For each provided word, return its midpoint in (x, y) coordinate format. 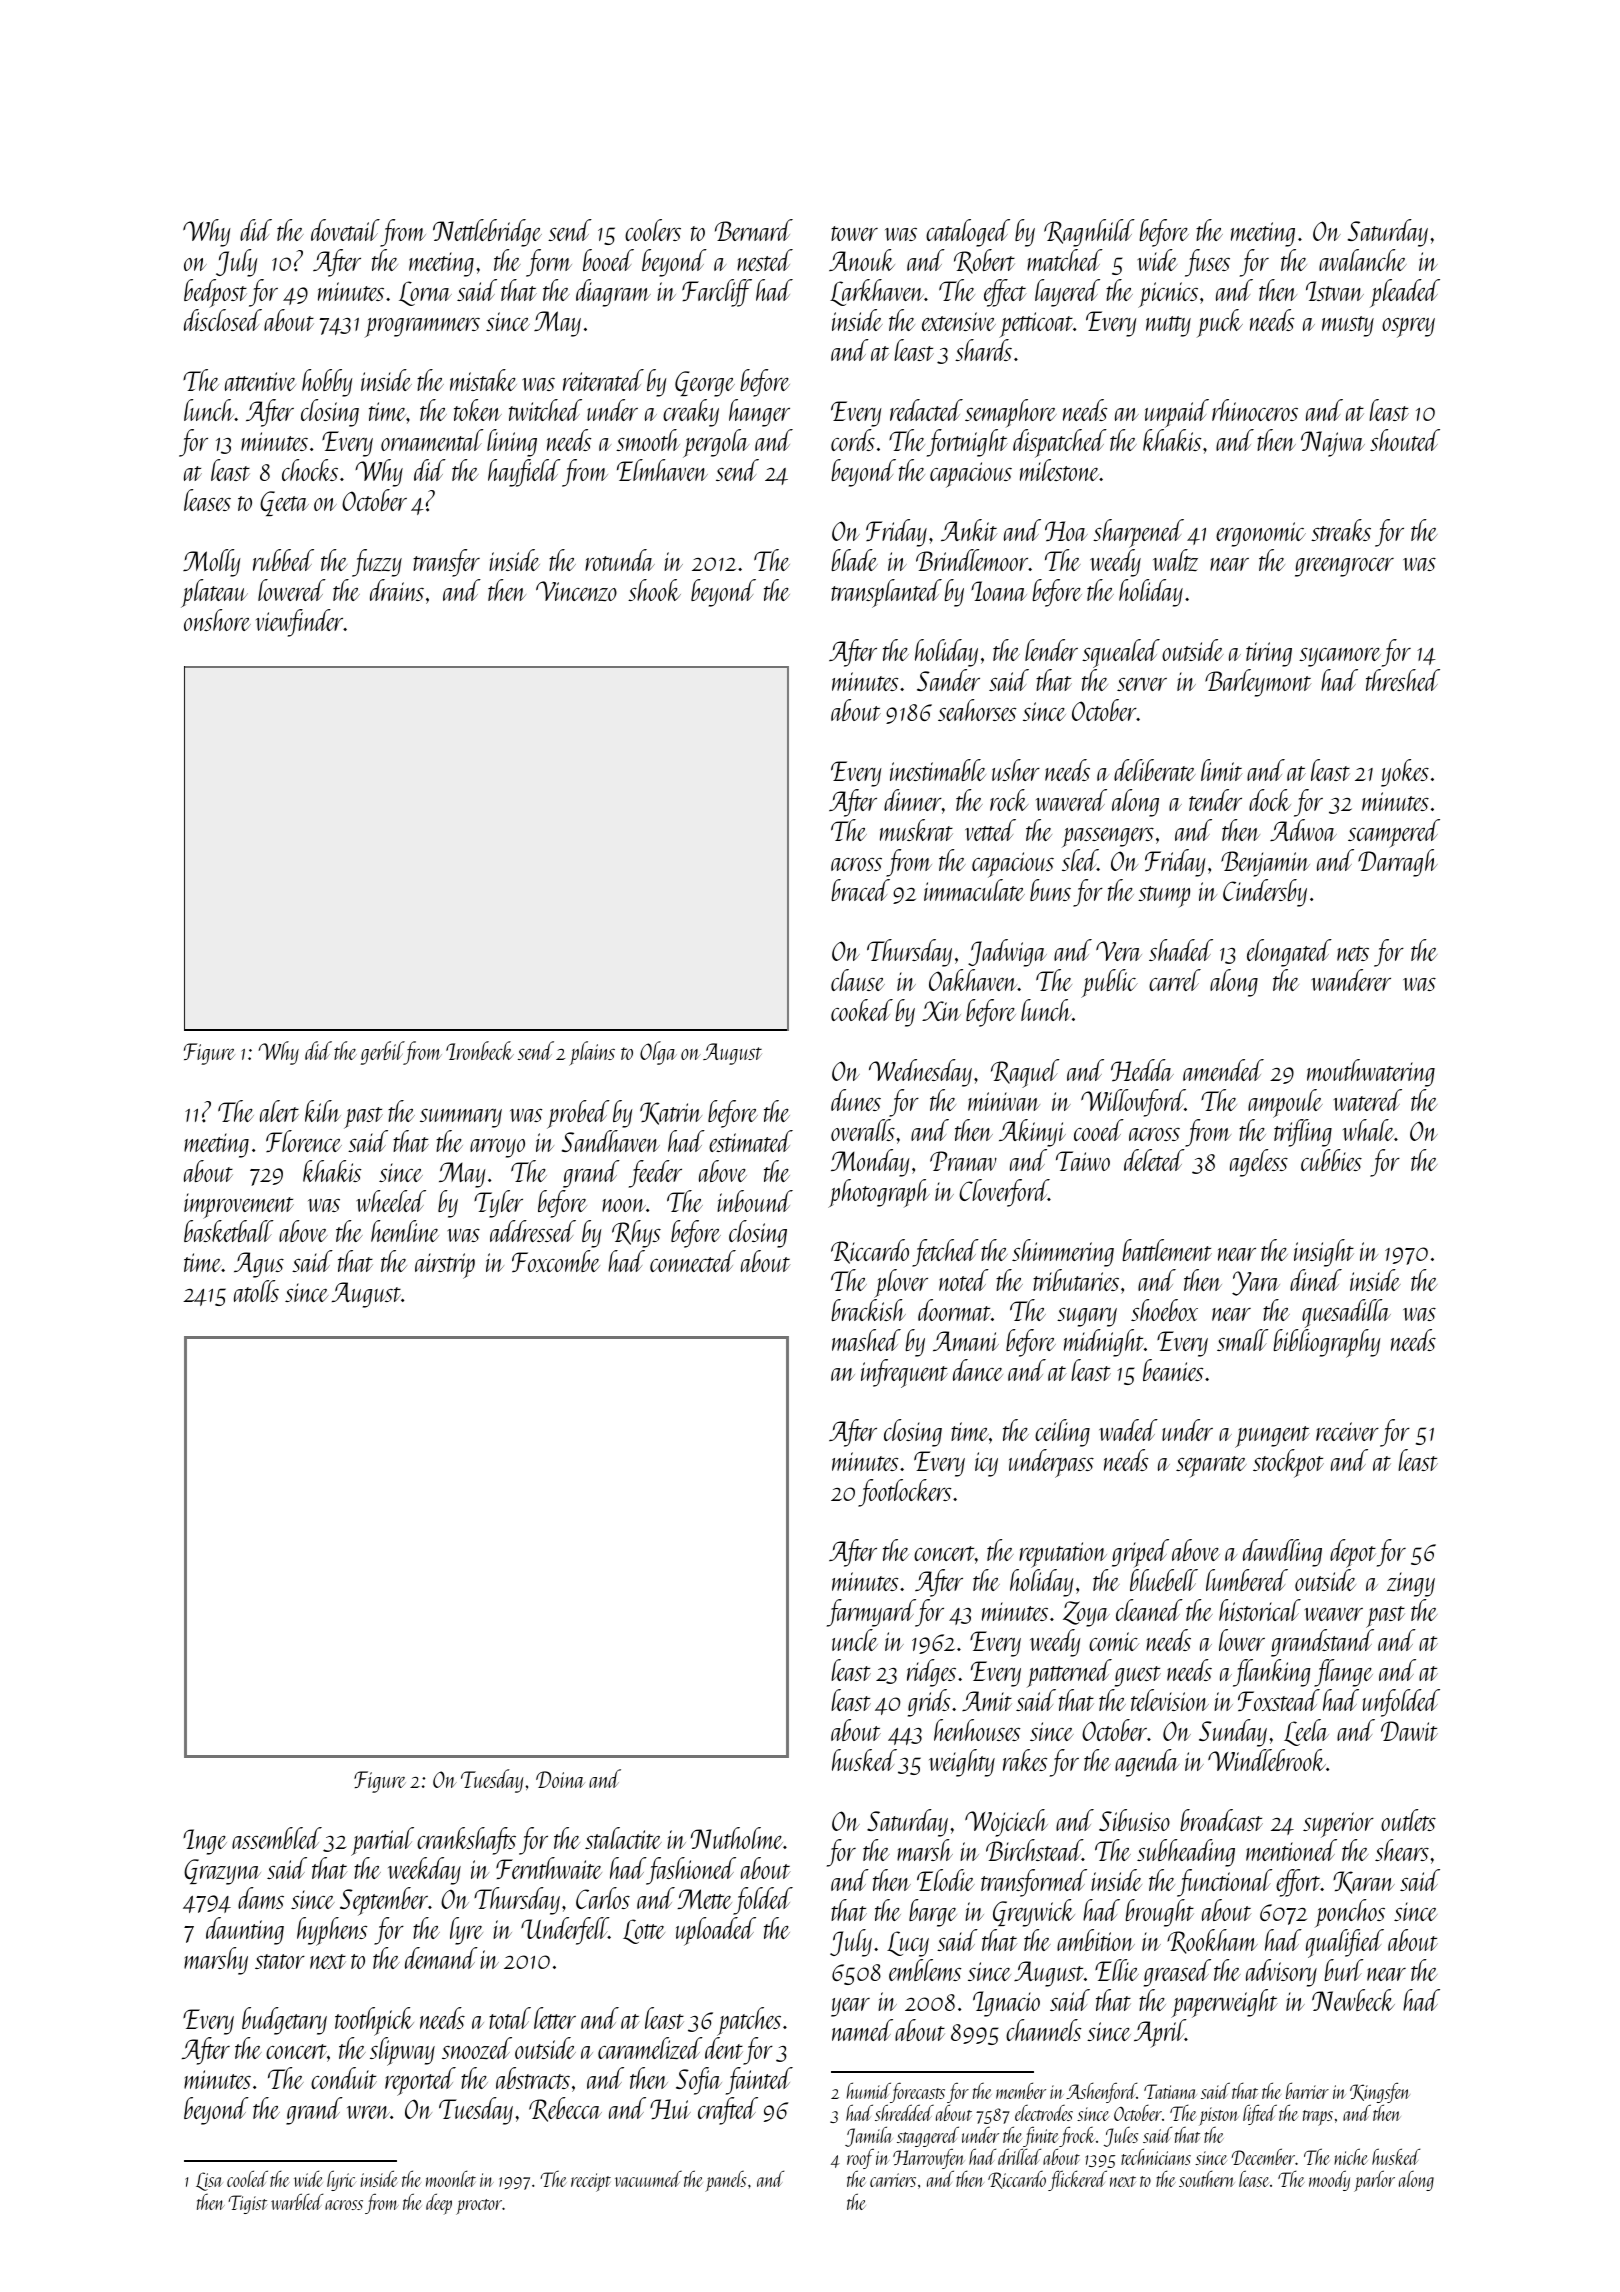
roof (860, 2160)
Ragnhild (1089, 233)
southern (1206, 2179)
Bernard (754, 230)
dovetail (345, 230)
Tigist (248, 2204)
